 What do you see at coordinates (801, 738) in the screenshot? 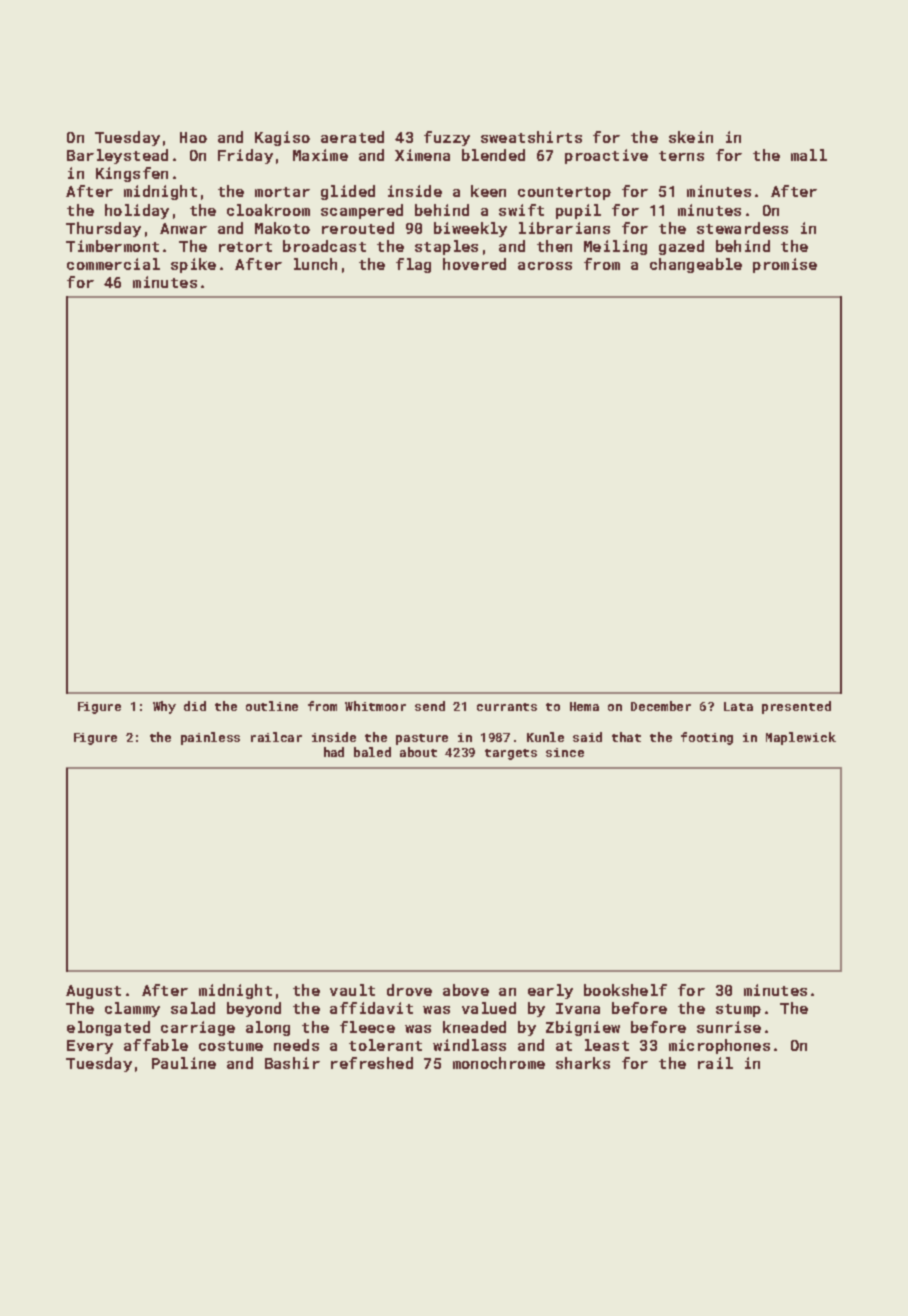
I see `Maplewick` at bounding box center [801, 738].
